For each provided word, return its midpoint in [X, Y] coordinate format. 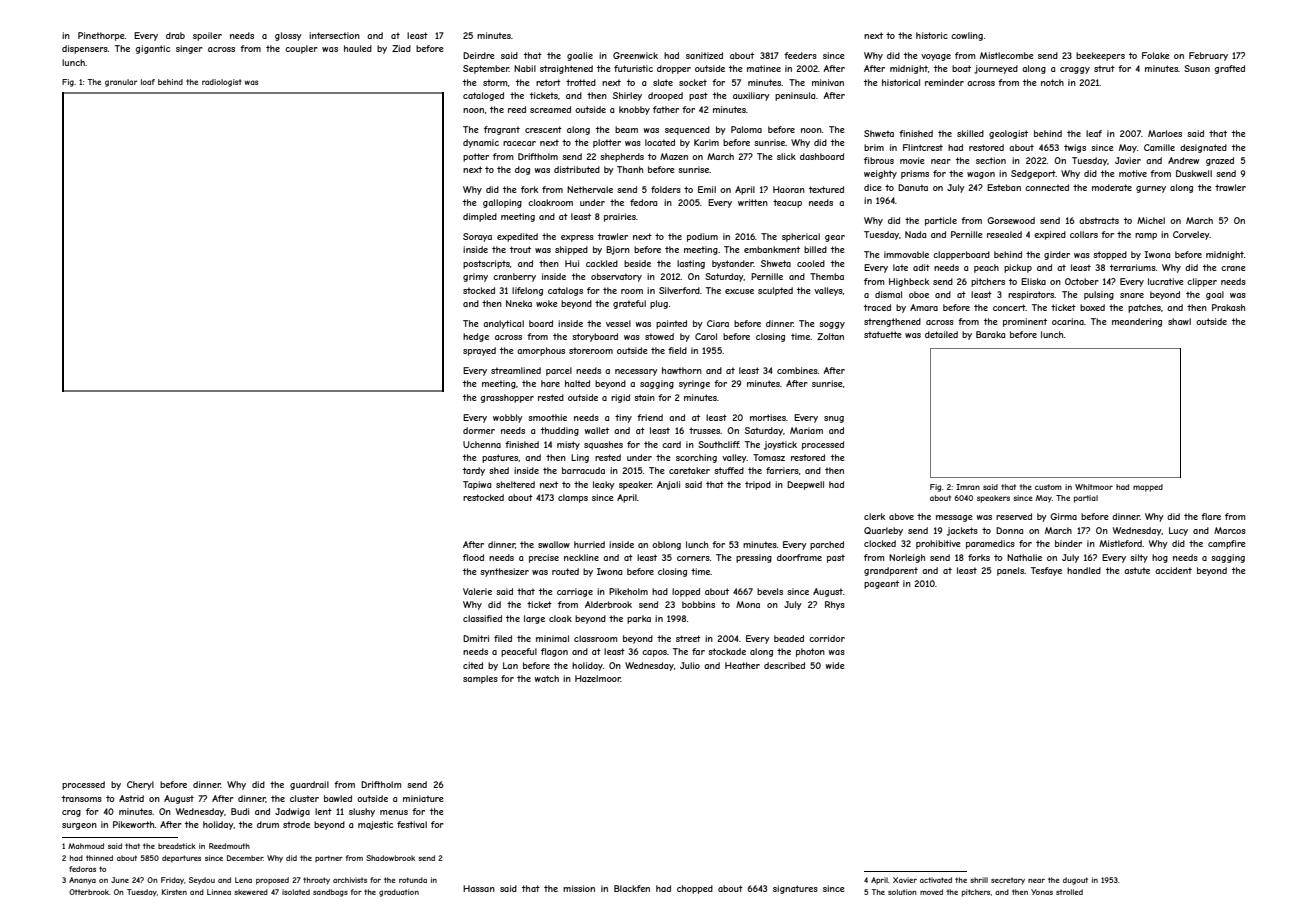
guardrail [309, 785]
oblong [666, 545]
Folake [1156, 55]
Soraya [477, 237]
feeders [800, 55]
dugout [1075, 881]
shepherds [622, 157]
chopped [695, 889]
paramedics [990, 544]
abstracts [1099, 220]
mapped [1148, 488]
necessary [636, 372]
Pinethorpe [101, 36]
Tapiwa [477, 485]
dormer [479, 430]
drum [268, 824]
